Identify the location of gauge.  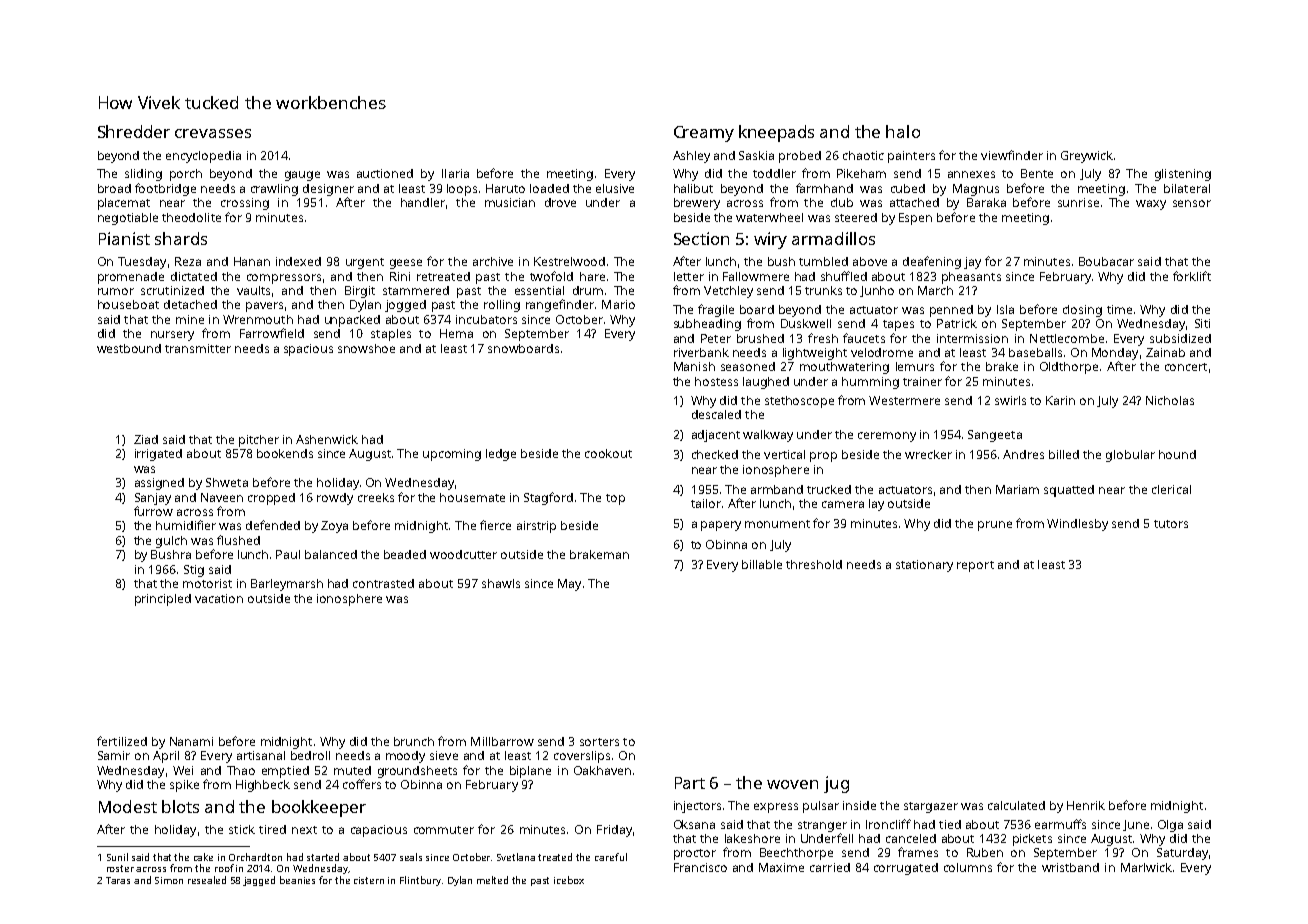
(302, 176).
